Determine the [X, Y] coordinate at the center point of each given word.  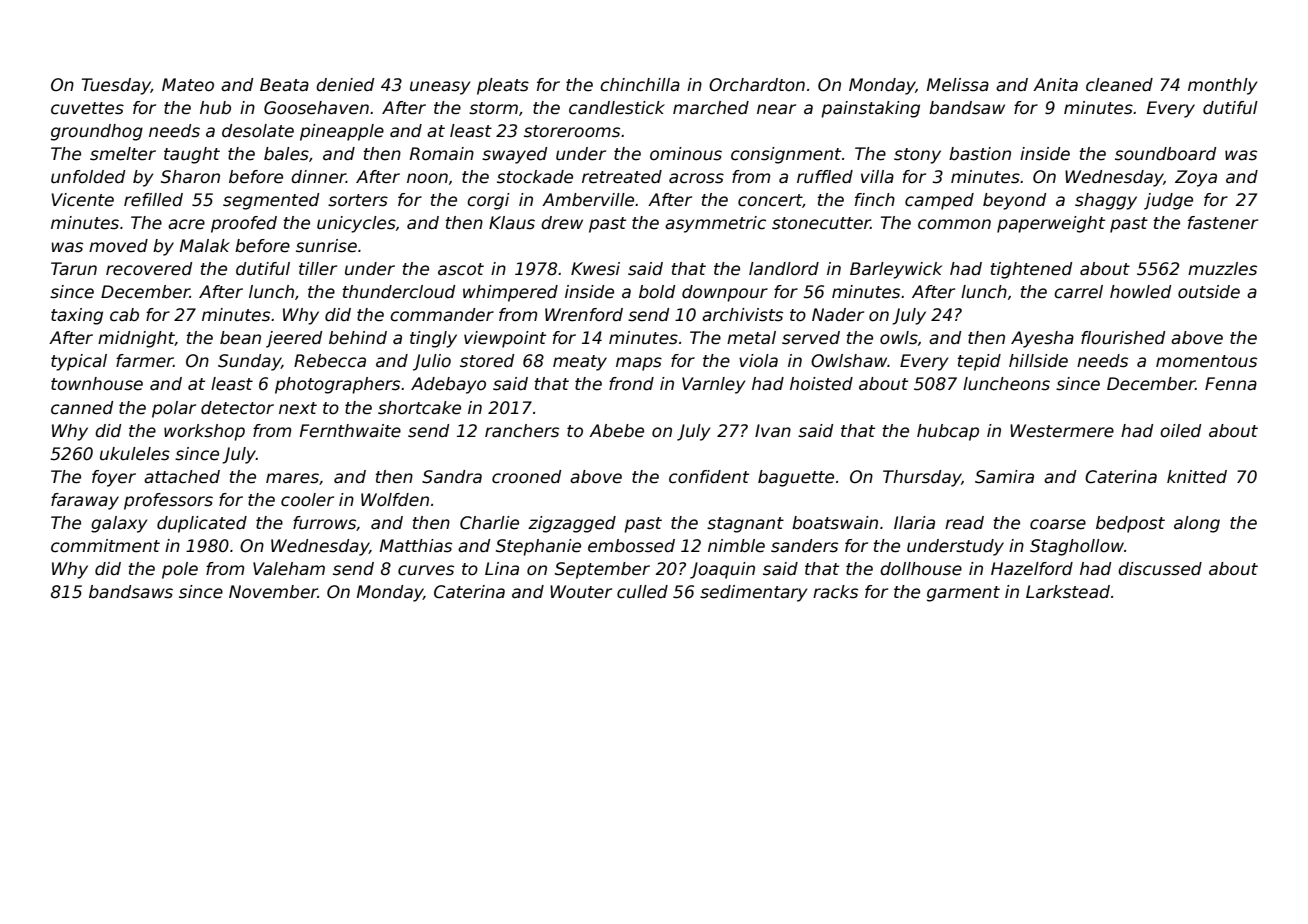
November [273, 592]
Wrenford [584, 315]
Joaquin [722, 570]
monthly [1223, 86]
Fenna [1231, 384]
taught [192, 155]
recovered [149, 269]
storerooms [572, 131]
